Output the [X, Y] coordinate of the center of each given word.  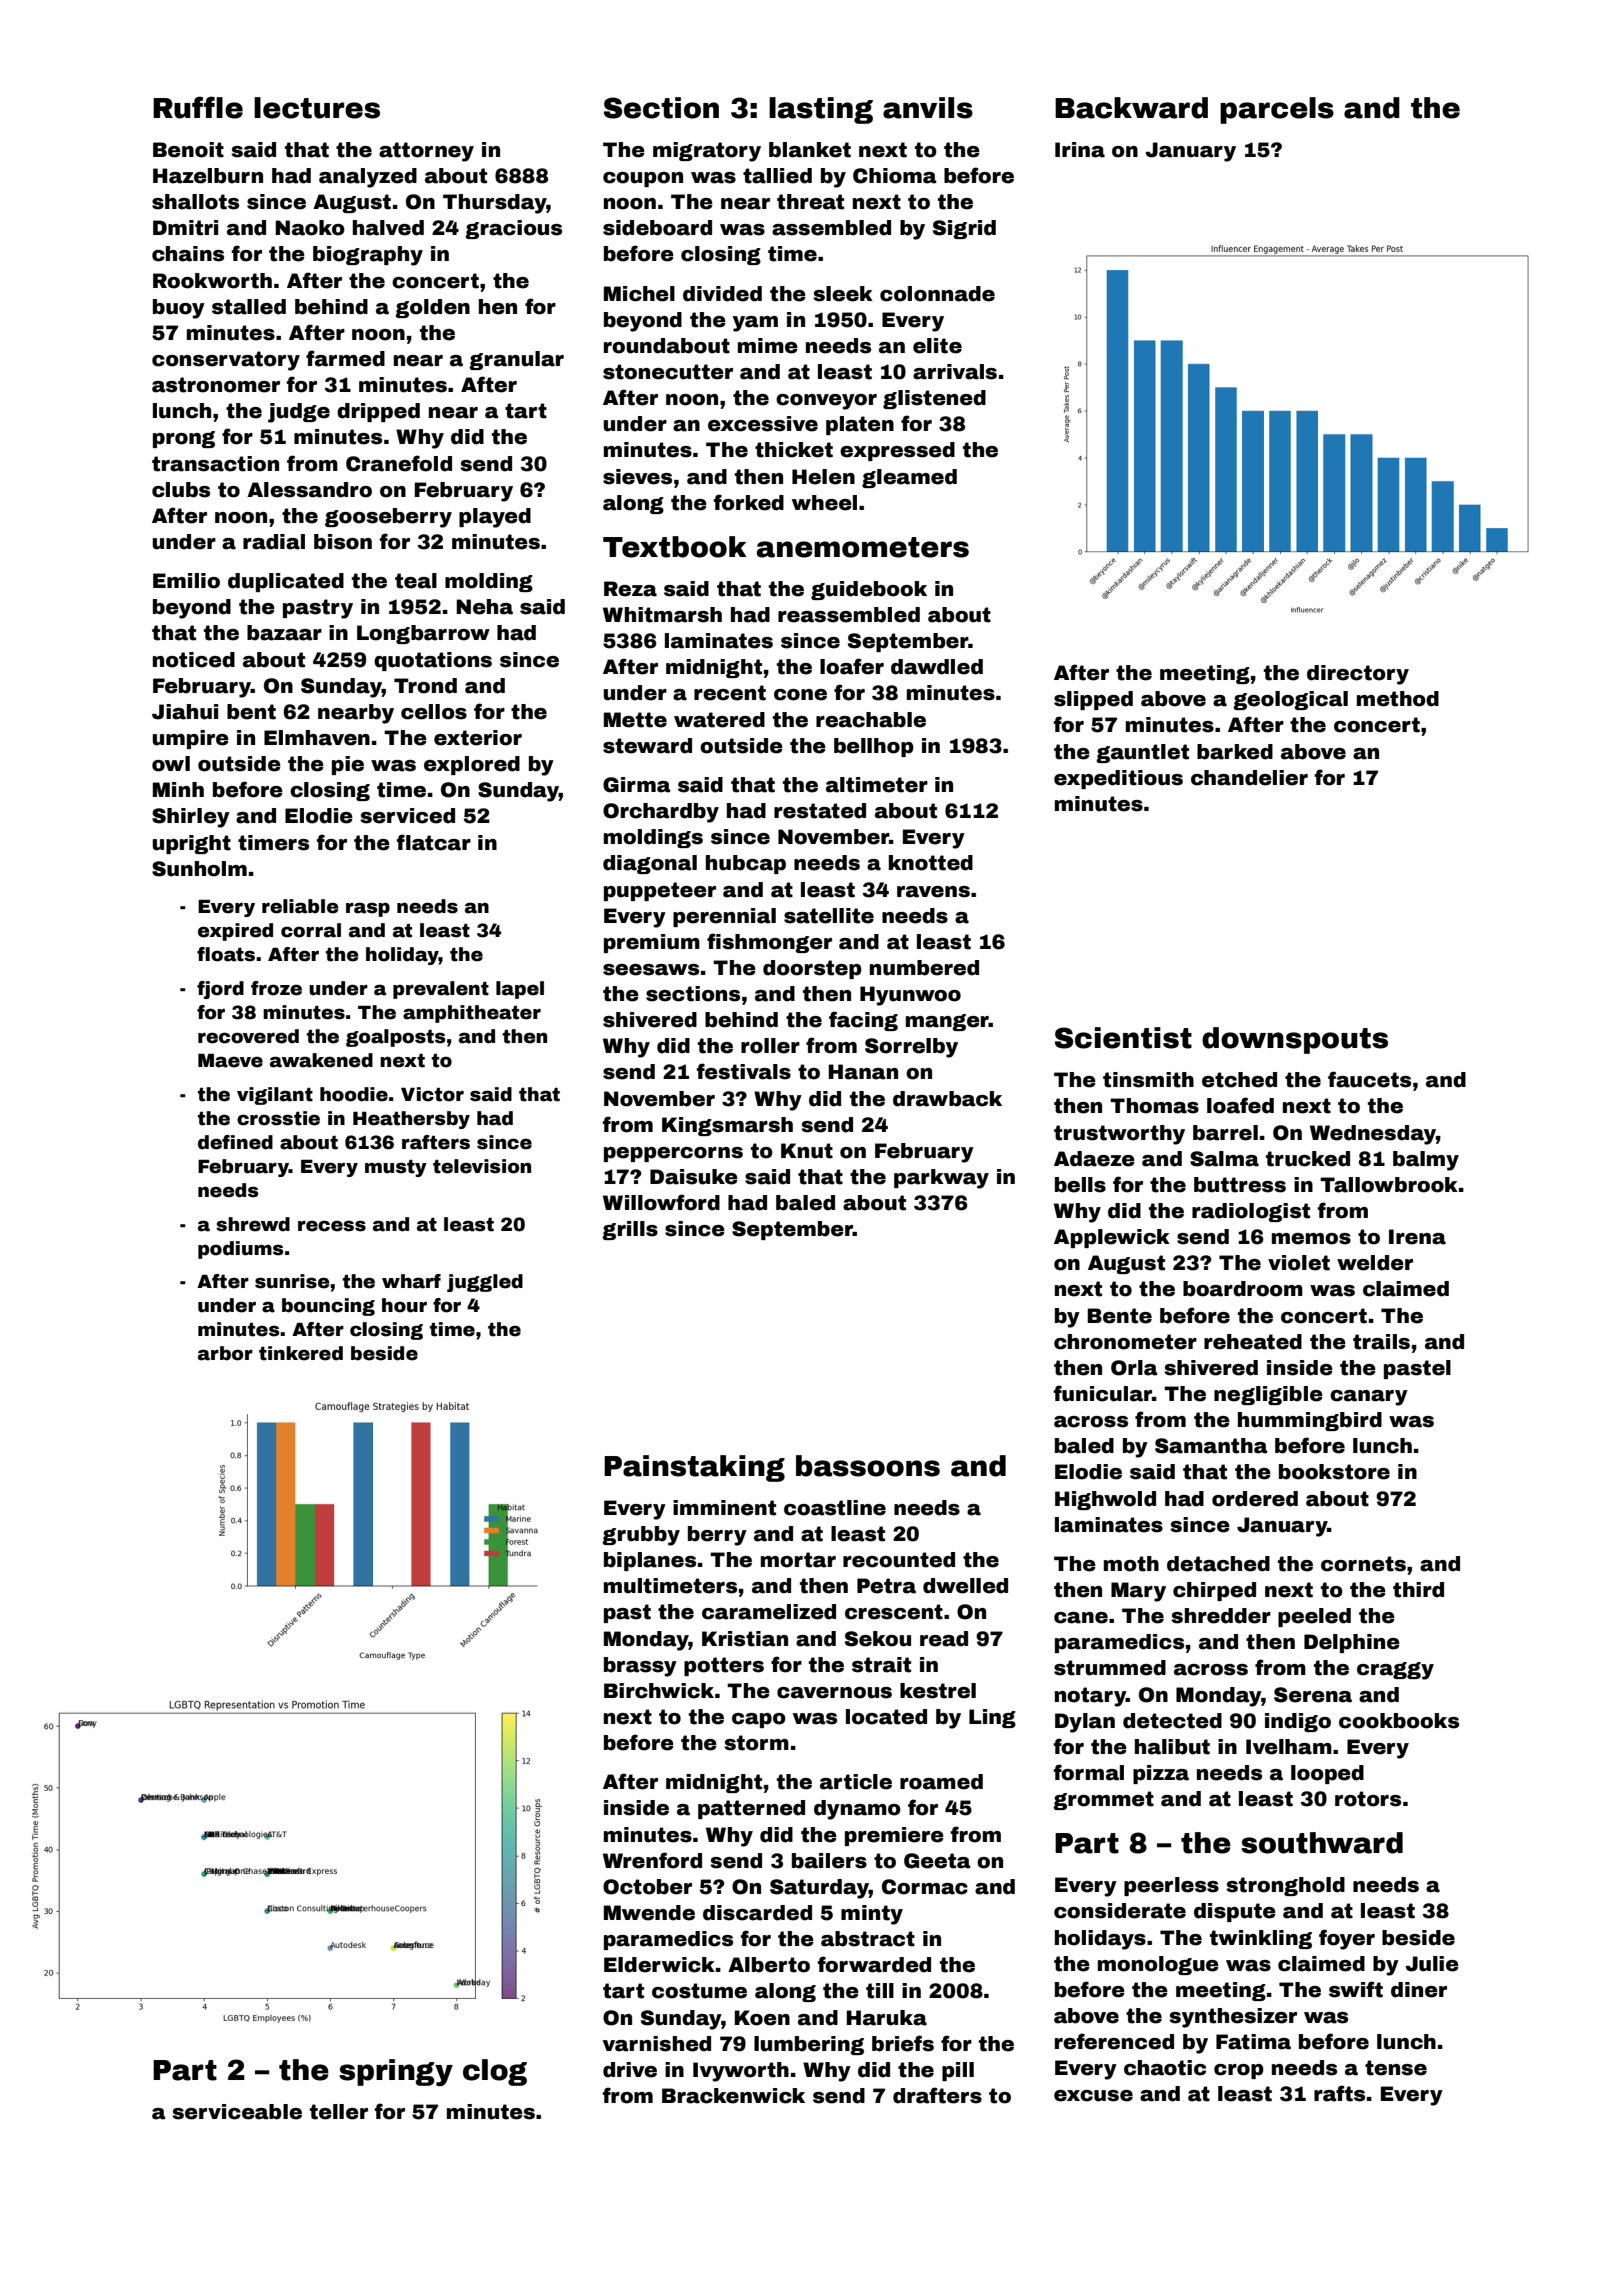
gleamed [909, 478]
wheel [824, 503]
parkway [941, 1179]
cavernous [834, 1693]
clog [495, 2072]
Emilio [186, 581]
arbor [225, 1353]
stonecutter [668, 372]
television [482, 1166]
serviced [407, 816]
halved [388, 228]
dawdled [937, 667]
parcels [1277, 110]
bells [1080, 1185]
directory [1358, 675]
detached [1218, 1564]
